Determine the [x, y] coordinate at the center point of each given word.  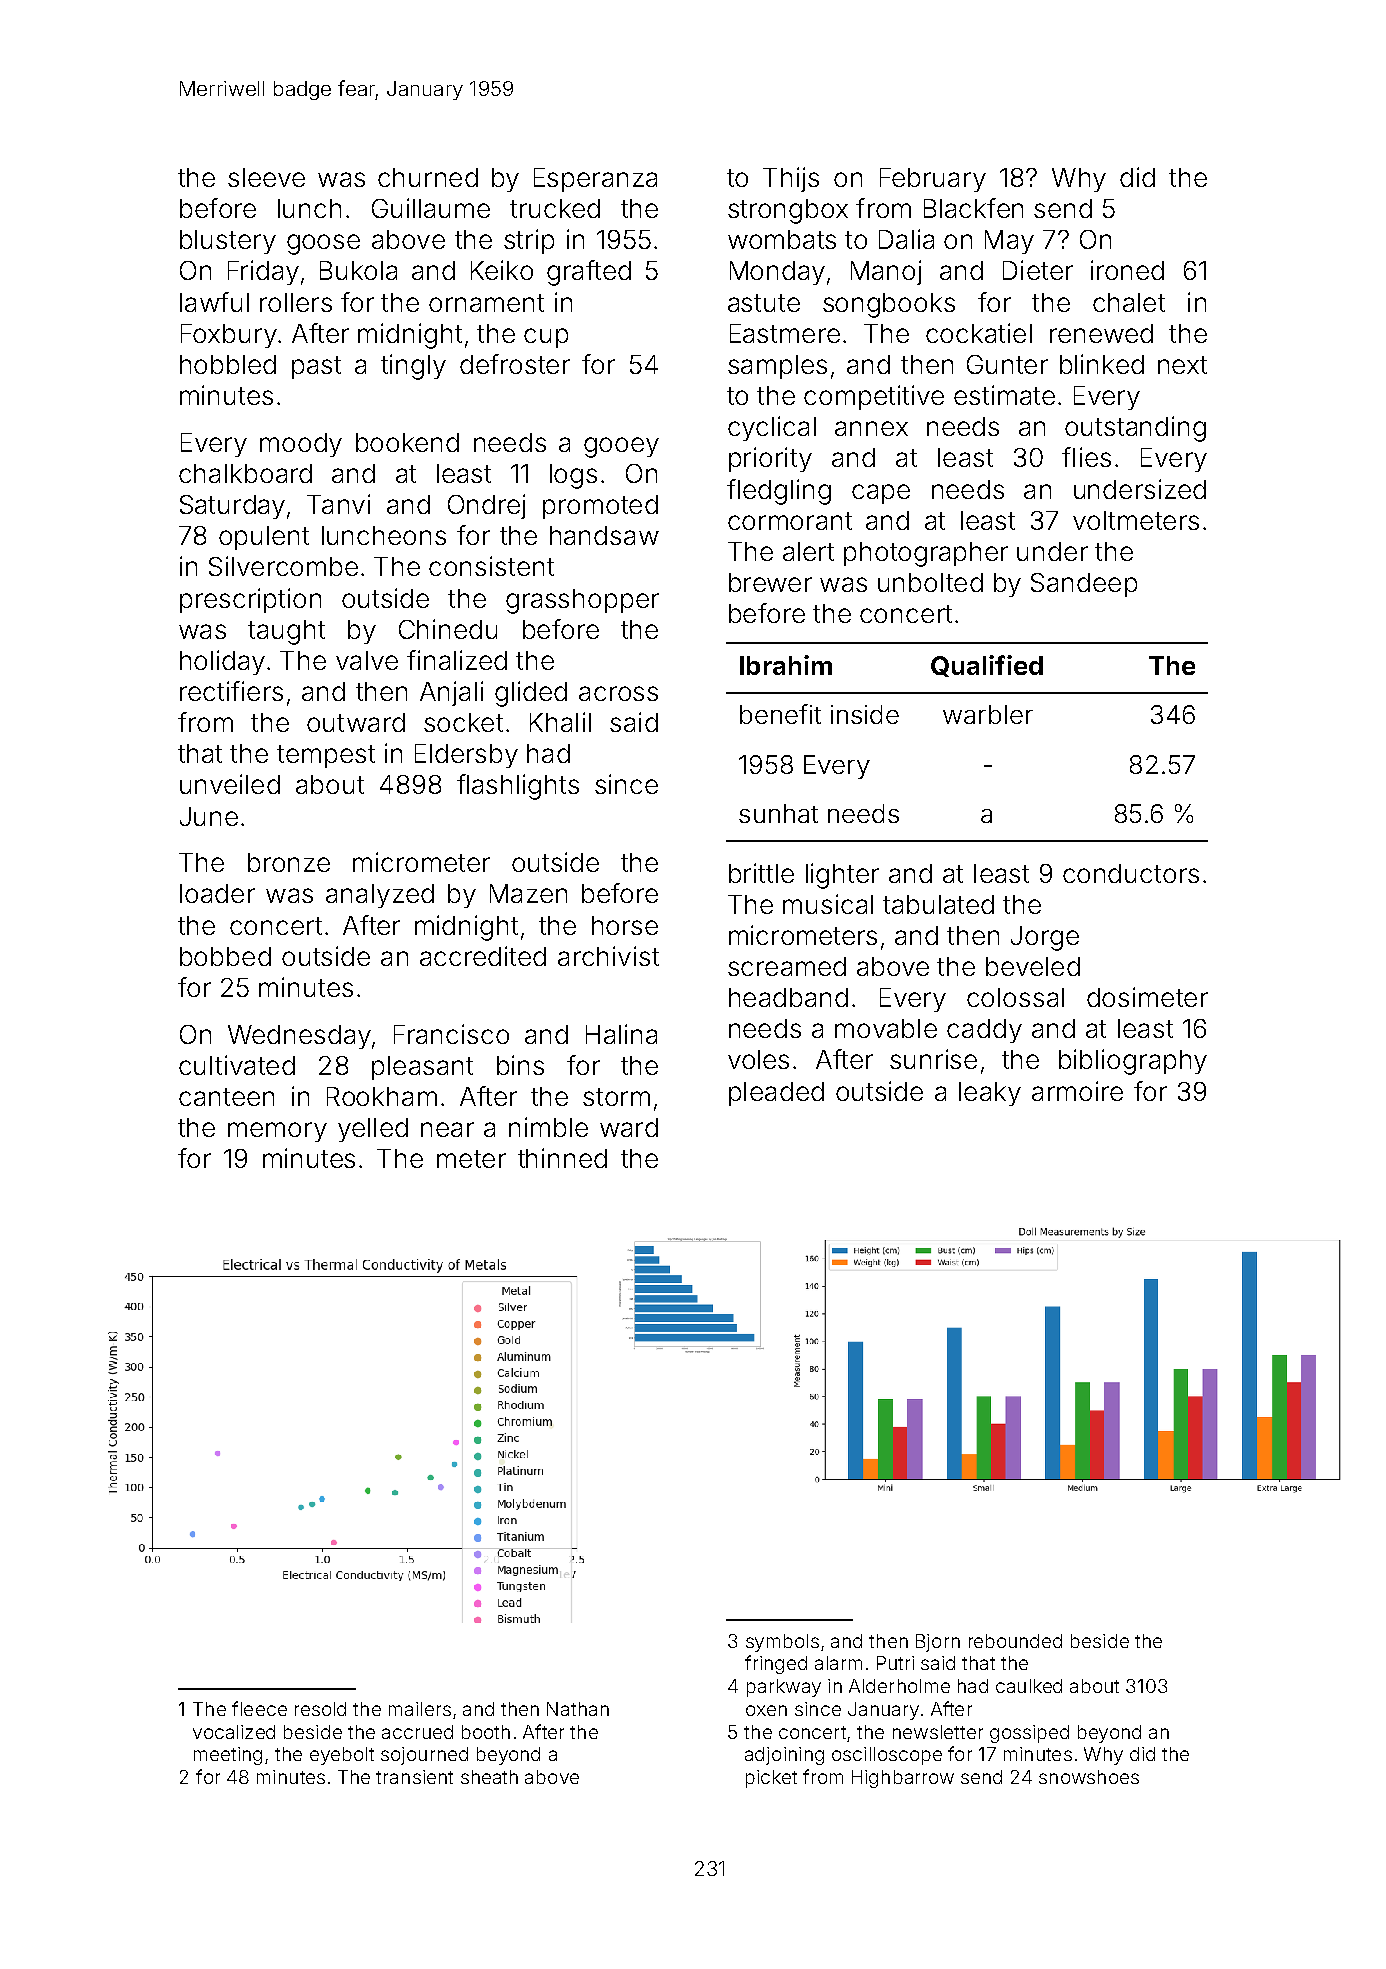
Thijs [791, 179]
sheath [489, 1777]
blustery [228, 242]
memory [277, 1132]
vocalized [234, 1732]
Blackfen [973, 208]
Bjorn [938, 1643]
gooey [621, 447]
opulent [264, 538]
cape [881, 494]
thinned [562, 1158]
